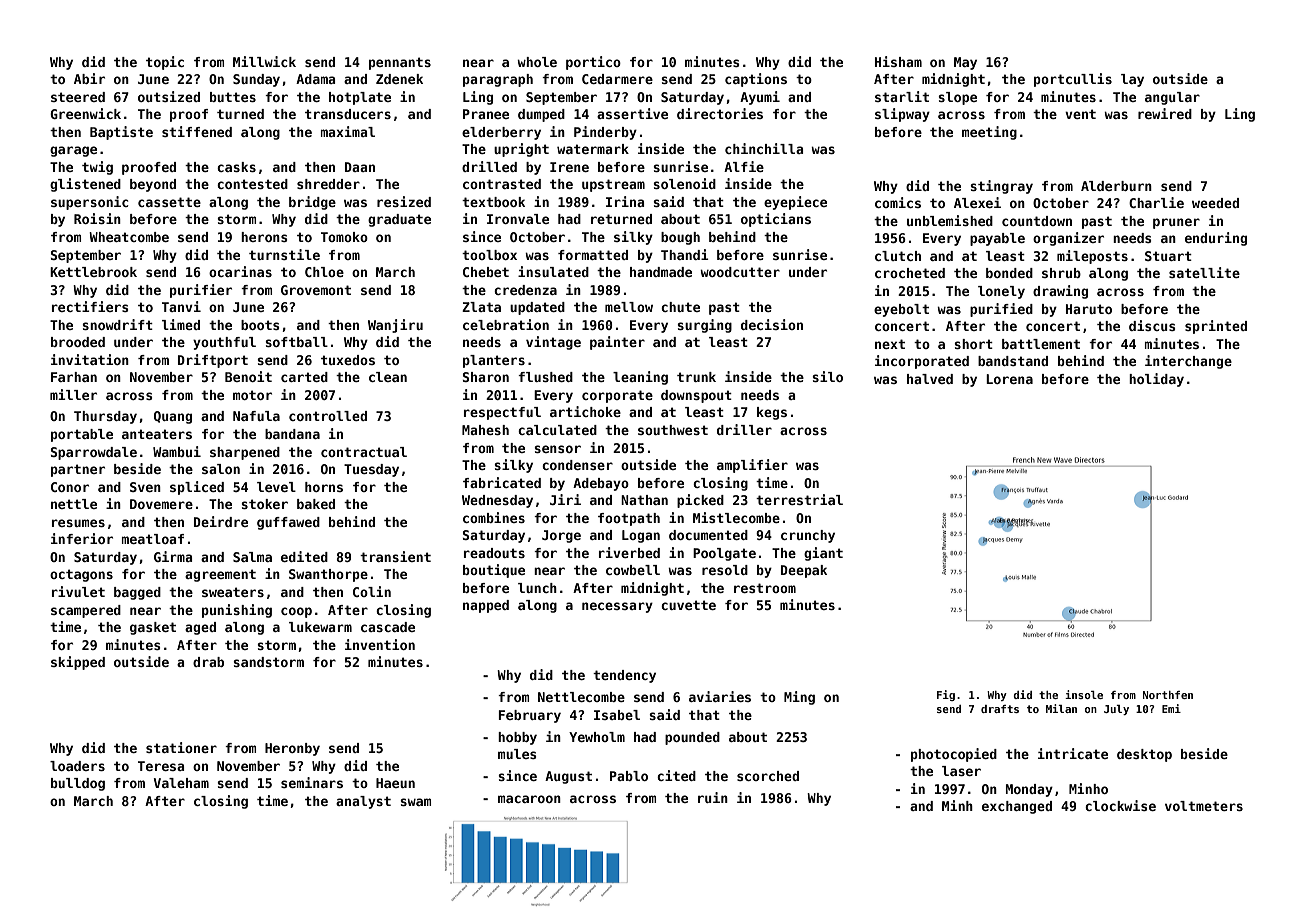  I want to click on weeded, so click(1215, 203).
